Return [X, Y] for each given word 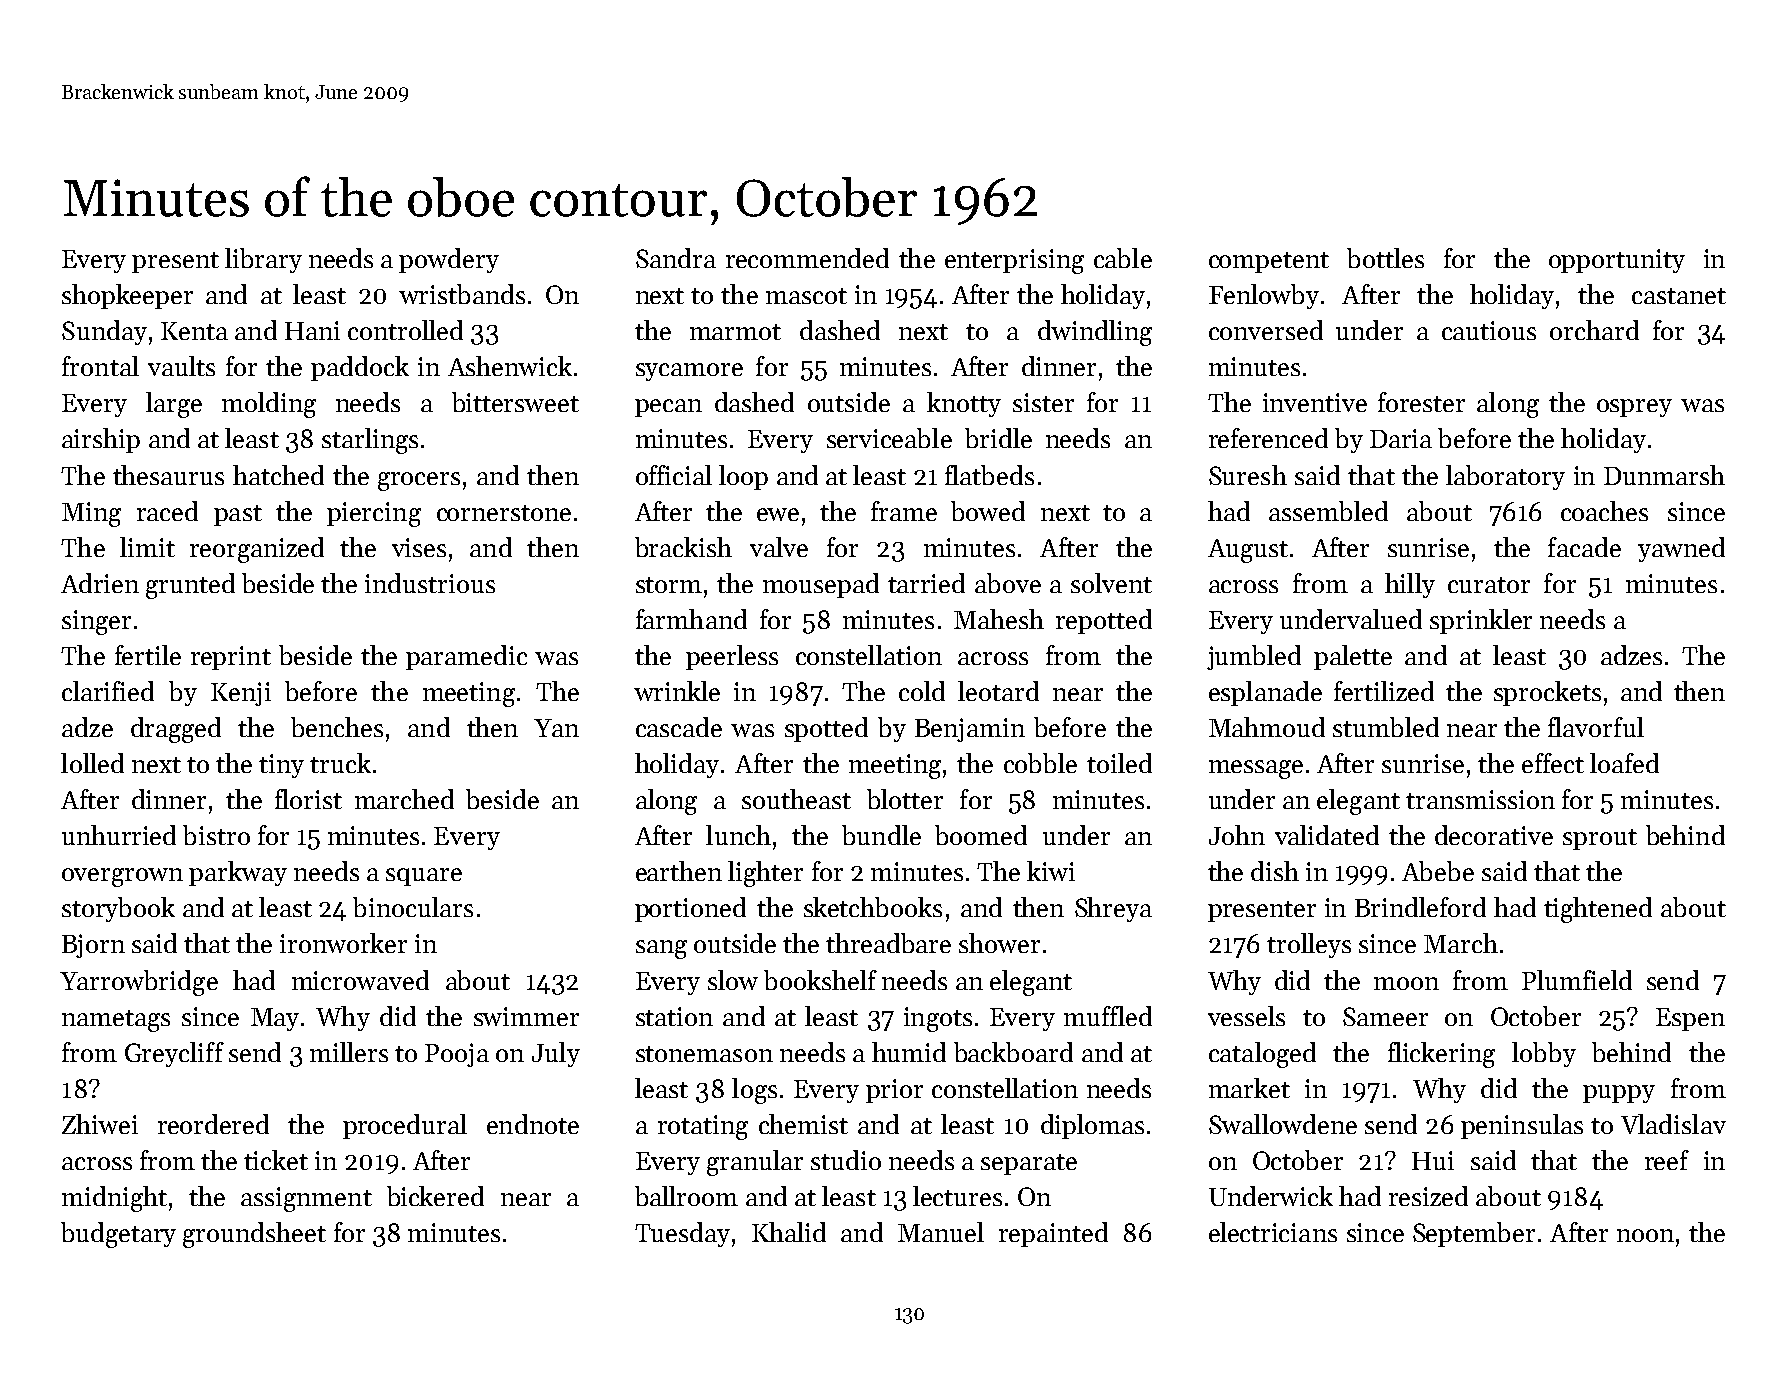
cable [1123, 258]
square [424, 877]
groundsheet [254, 1235]
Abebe [1438, 871]
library [263, 260]
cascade [679, 727]
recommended [807, 258]
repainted [1053, 1234]
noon [1645, 1235]
